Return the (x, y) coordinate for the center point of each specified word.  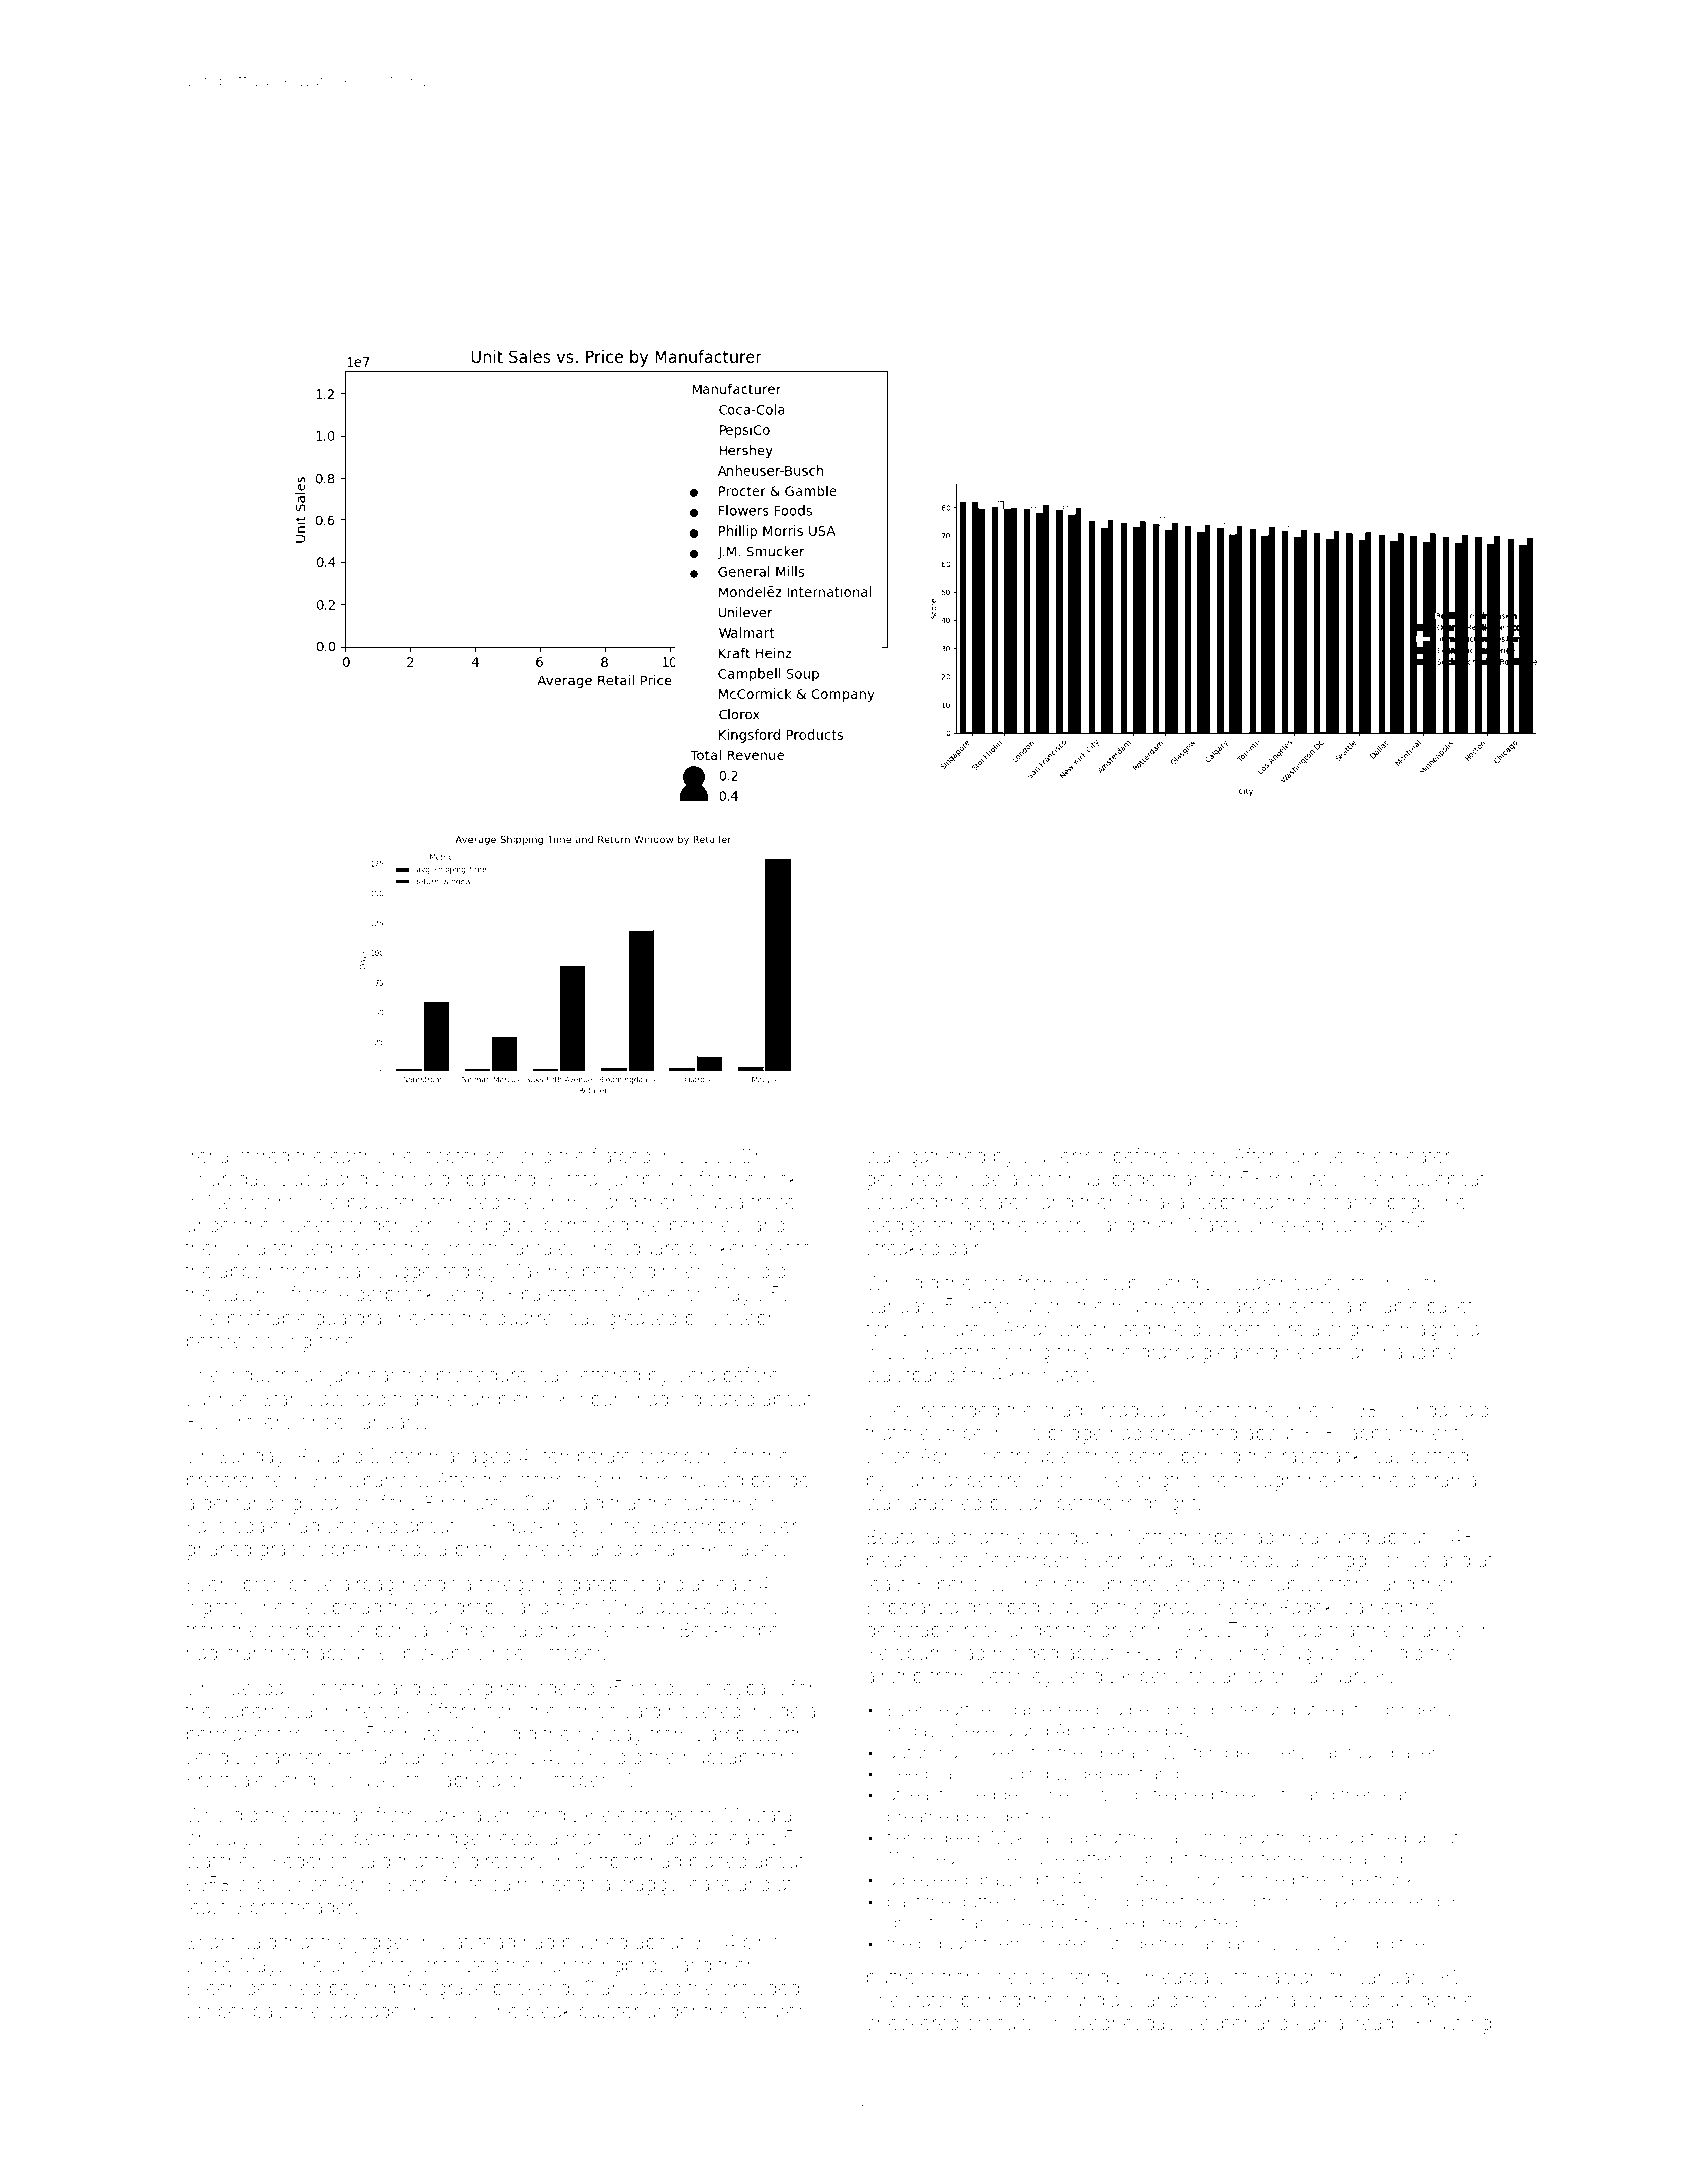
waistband (910, 1375)
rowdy (658, 1690)
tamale (539, 1248)
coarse (1350, 1203)
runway (610, 1737)
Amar (1026, 1328)
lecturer (771, 2011)
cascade (364, 2011)
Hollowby (1108, 1285)
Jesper (1219, 2025)
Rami (1402, 1794)
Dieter (397, 1455)
